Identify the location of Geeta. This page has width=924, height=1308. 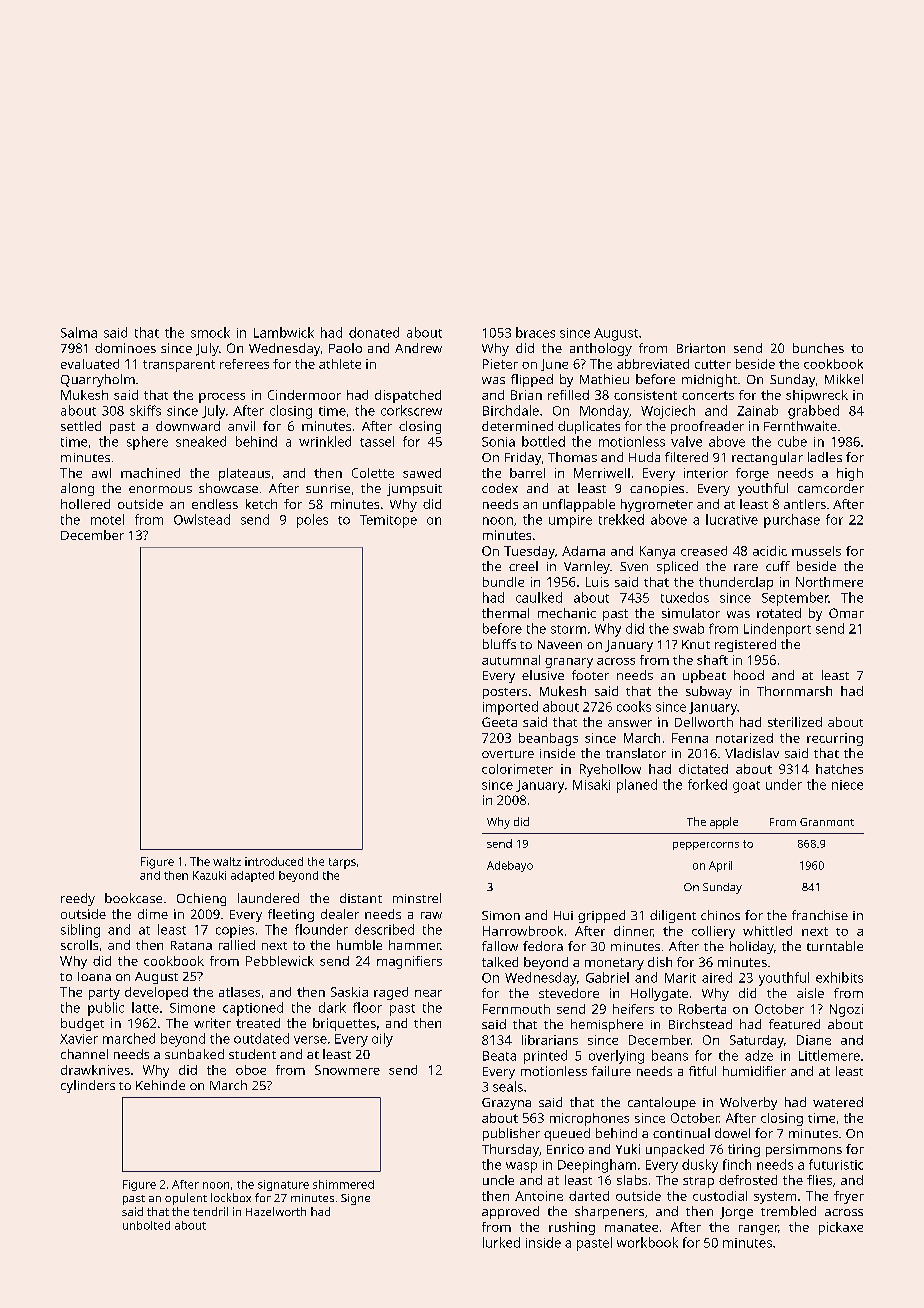
(499, 722).
